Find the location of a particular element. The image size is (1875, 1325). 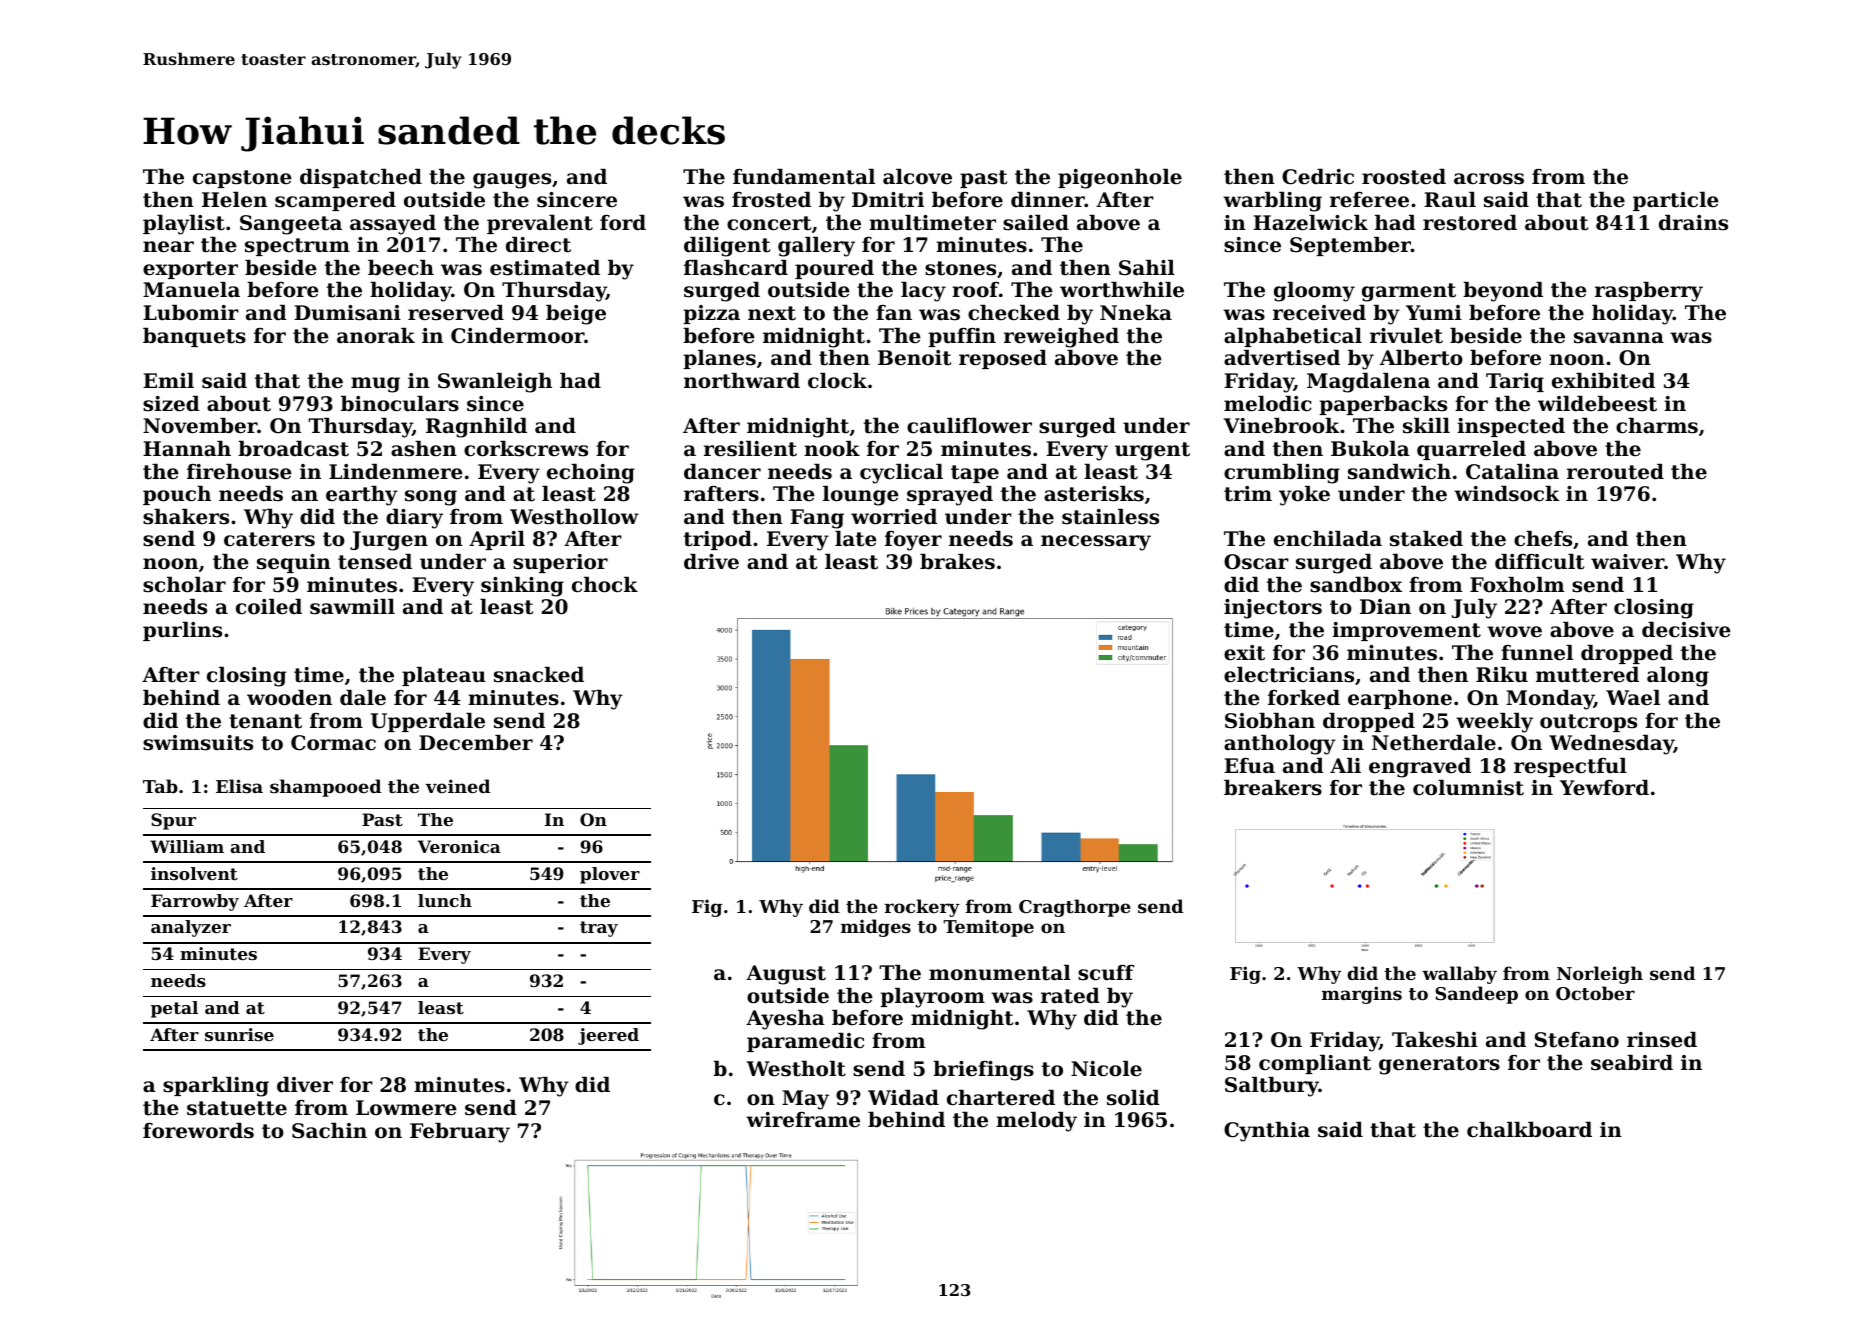

sawmill is located at coordinates (352, 607).
